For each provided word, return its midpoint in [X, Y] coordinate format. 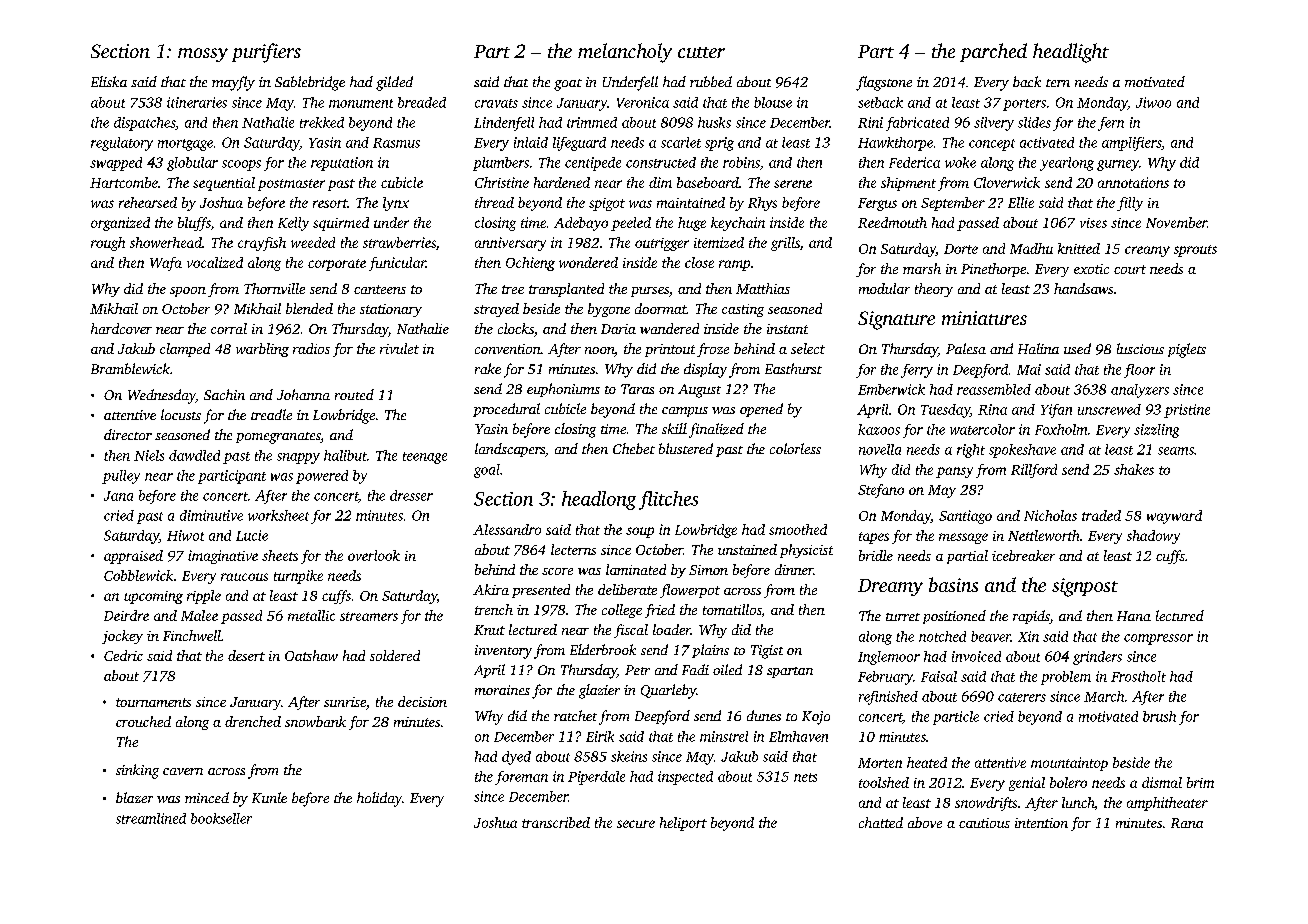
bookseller [221, 818]
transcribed [556, 822]
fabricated [917, 124]
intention [1041, 823]
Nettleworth [1043, 535]
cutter [701, 52]
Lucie [252, 535]
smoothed [798, 529]
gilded [394, 83]
